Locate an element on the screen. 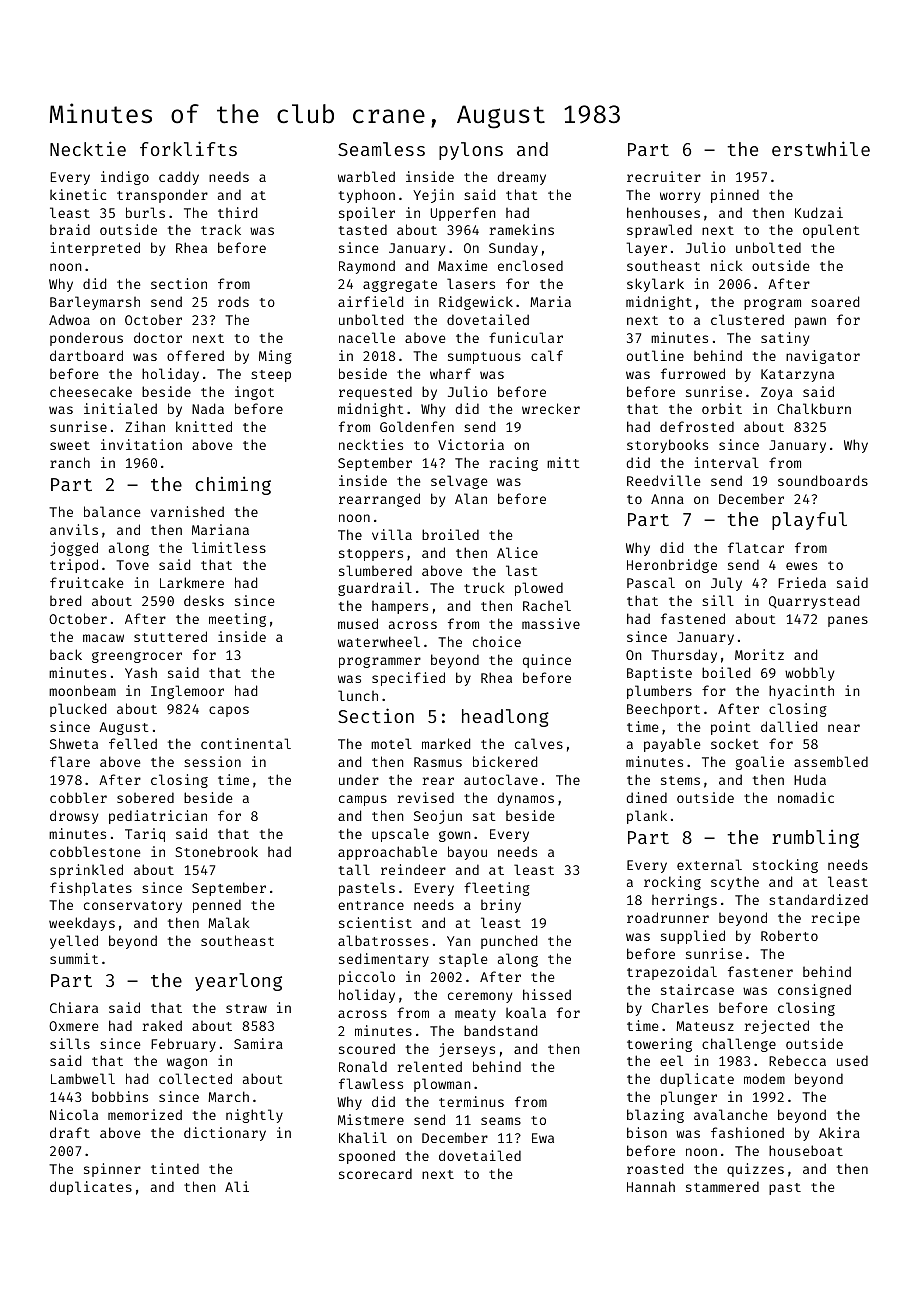 The width and height of the screenshot is (924, 1308). spinner is located at coordinates (112, 1170).
